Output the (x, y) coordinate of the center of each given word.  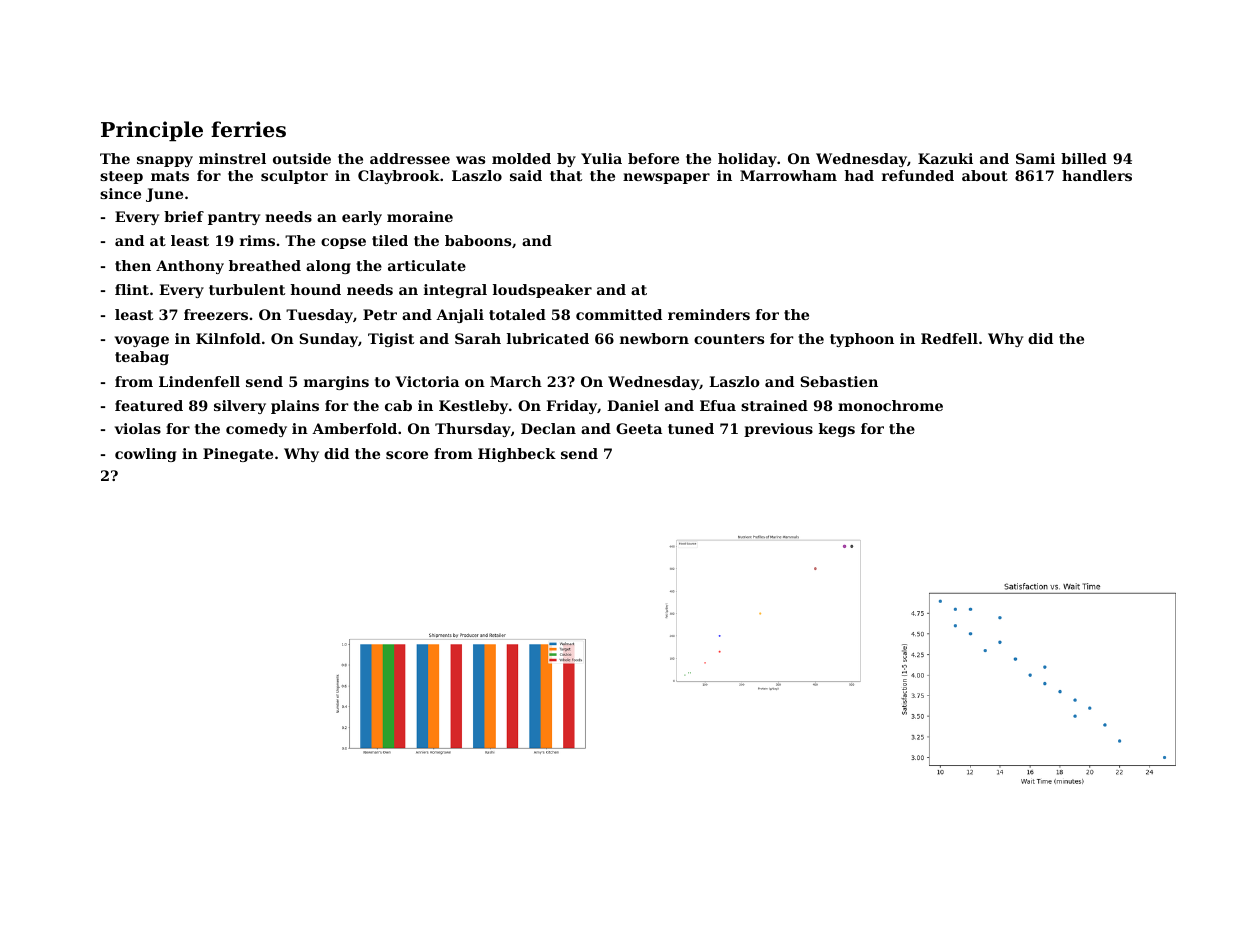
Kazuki (945, 158)
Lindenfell (199, 381)
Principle (152, 131)
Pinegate (238, 455)
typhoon (862, 340)
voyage (142, 341)
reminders (709, 314)
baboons (478, 240)
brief (184, 216)
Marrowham (788, 175)
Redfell (949, 338)
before (653, 158)
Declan (548, 428)
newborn (654, 338)
